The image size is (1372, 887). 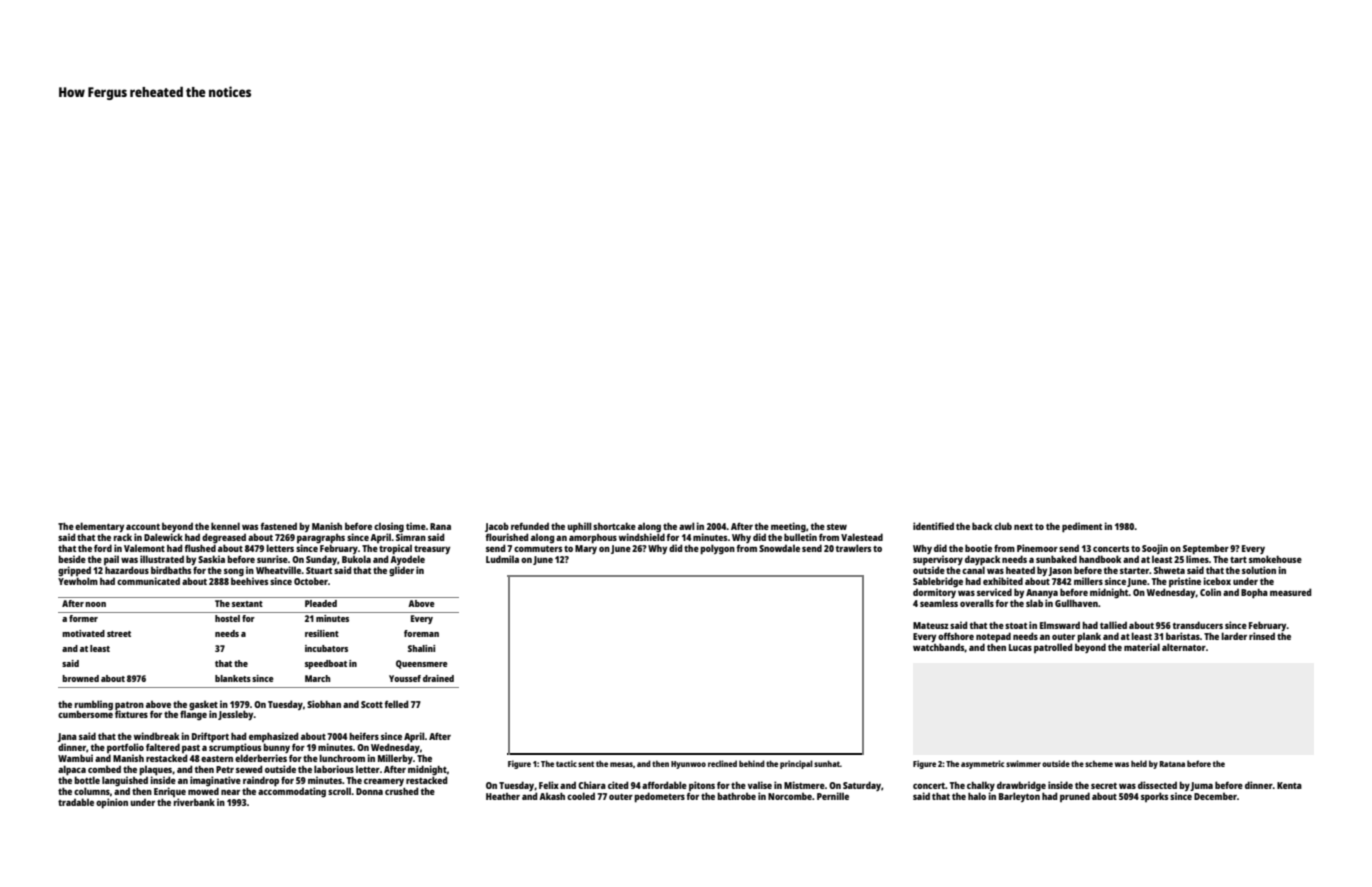 What do you see at coordinates (225, 769) in the screenshot?
I see `Petr` at bounding box center [225, 769].
